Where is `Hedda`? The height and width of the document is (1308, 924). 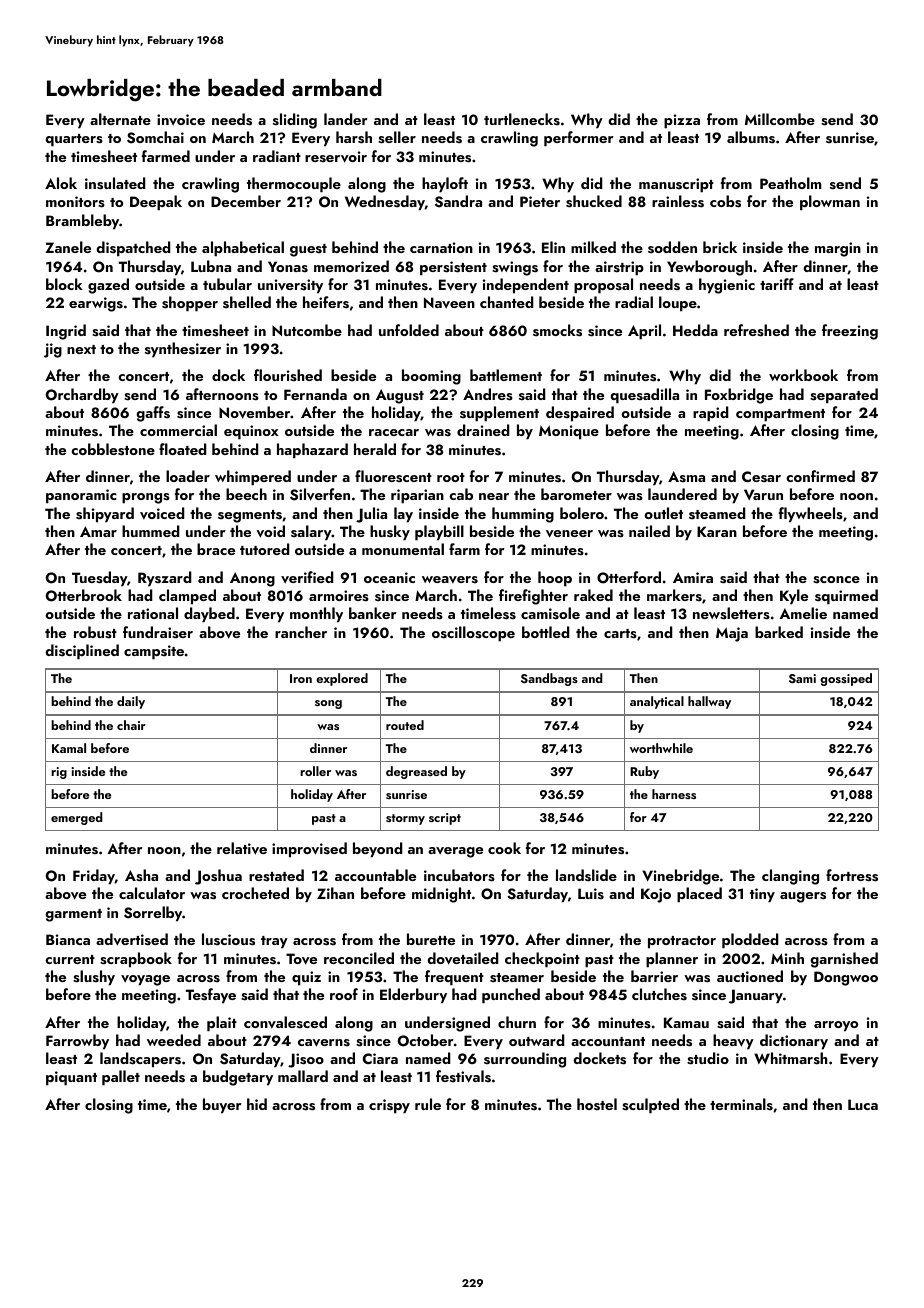
Hedda is located at coordinates (695, 330).
